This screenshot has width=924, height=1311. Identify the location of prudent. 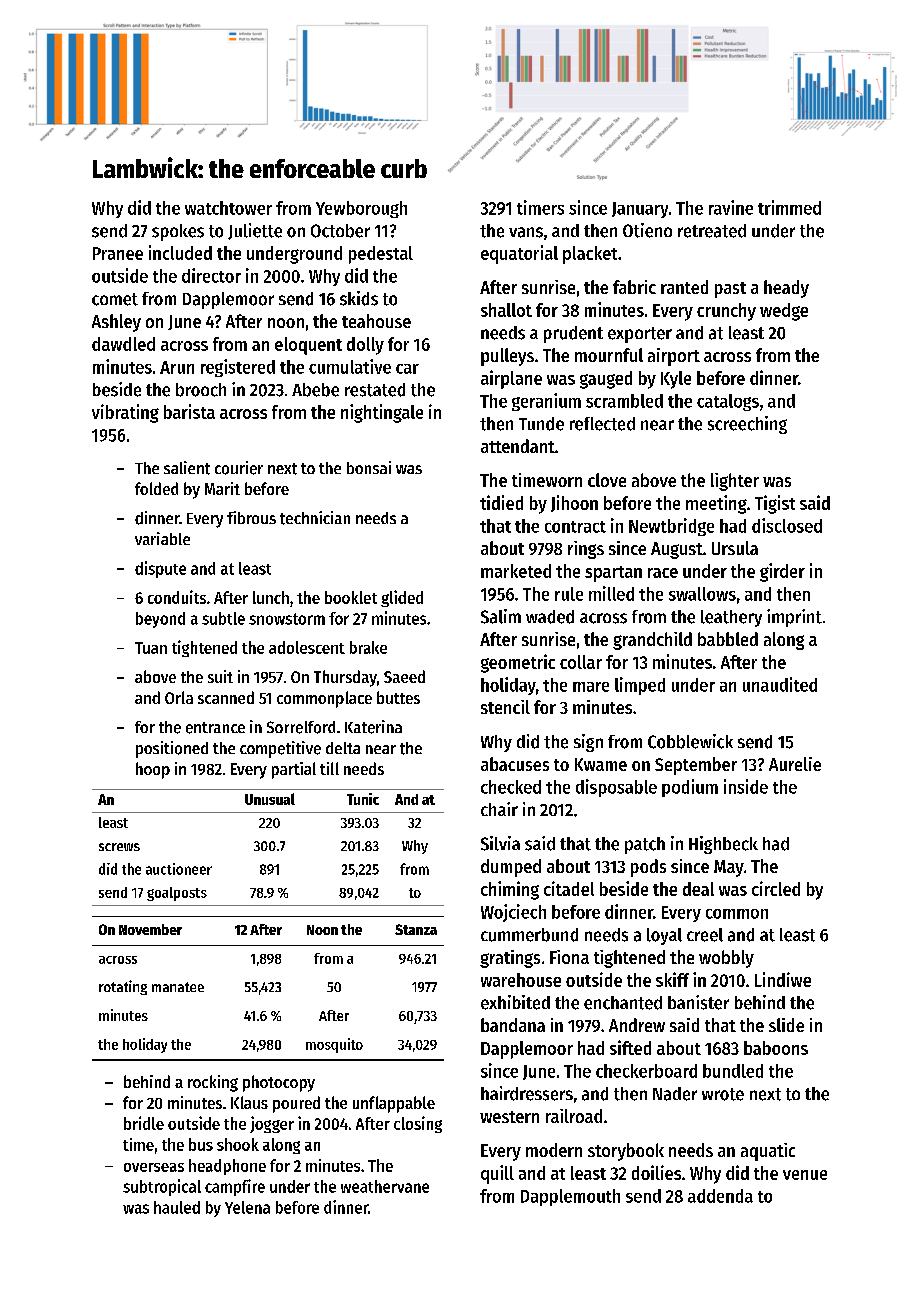
(573, 334).
